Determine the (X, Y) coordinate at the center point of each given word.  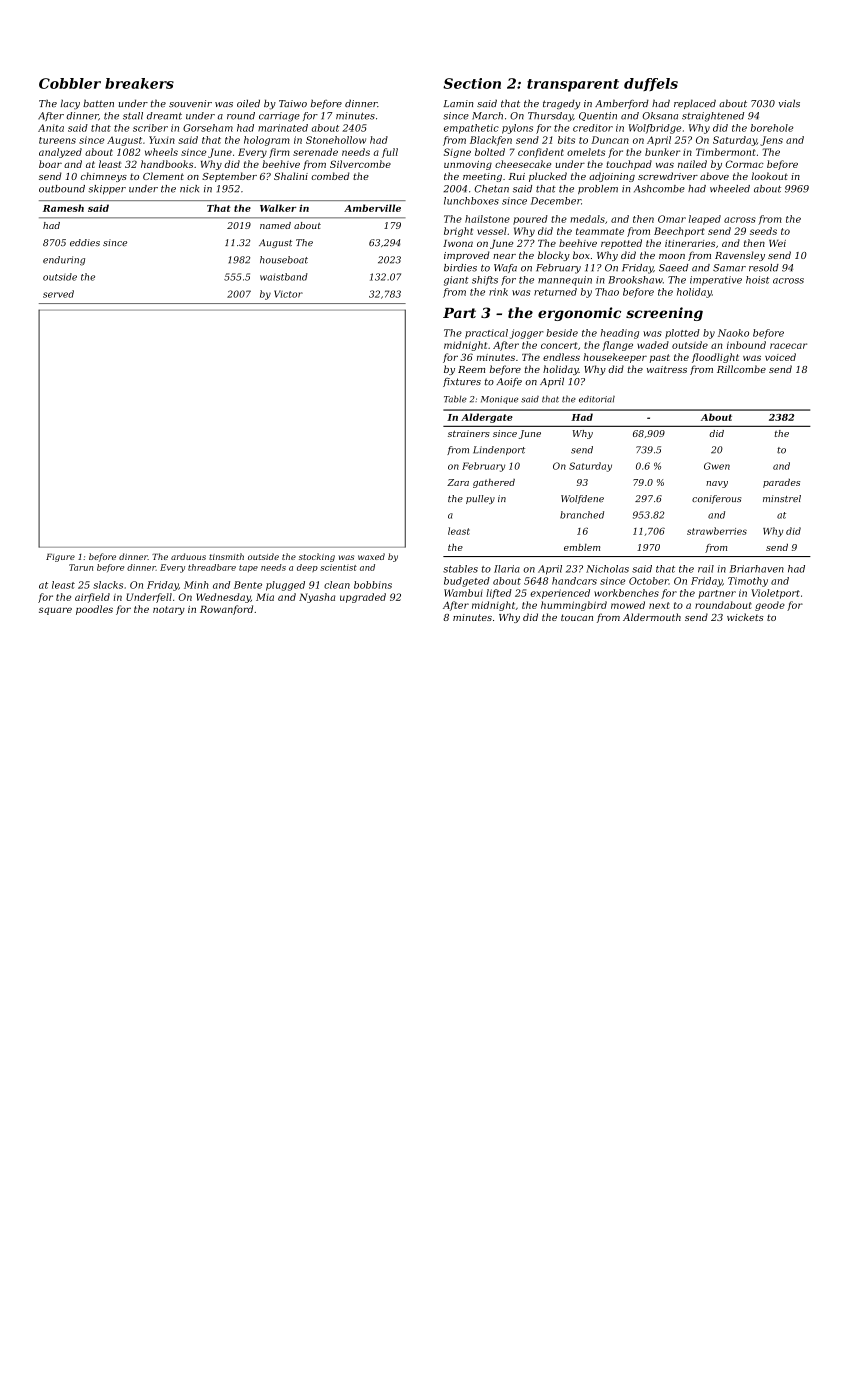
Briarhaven (757, 569)
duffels (651, 84)
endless (561, 357)
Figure (60, 558)
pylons (517, 129)
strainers (469, 433)
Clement (163, 176)
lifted (499, 594)
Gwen (717, 466)
